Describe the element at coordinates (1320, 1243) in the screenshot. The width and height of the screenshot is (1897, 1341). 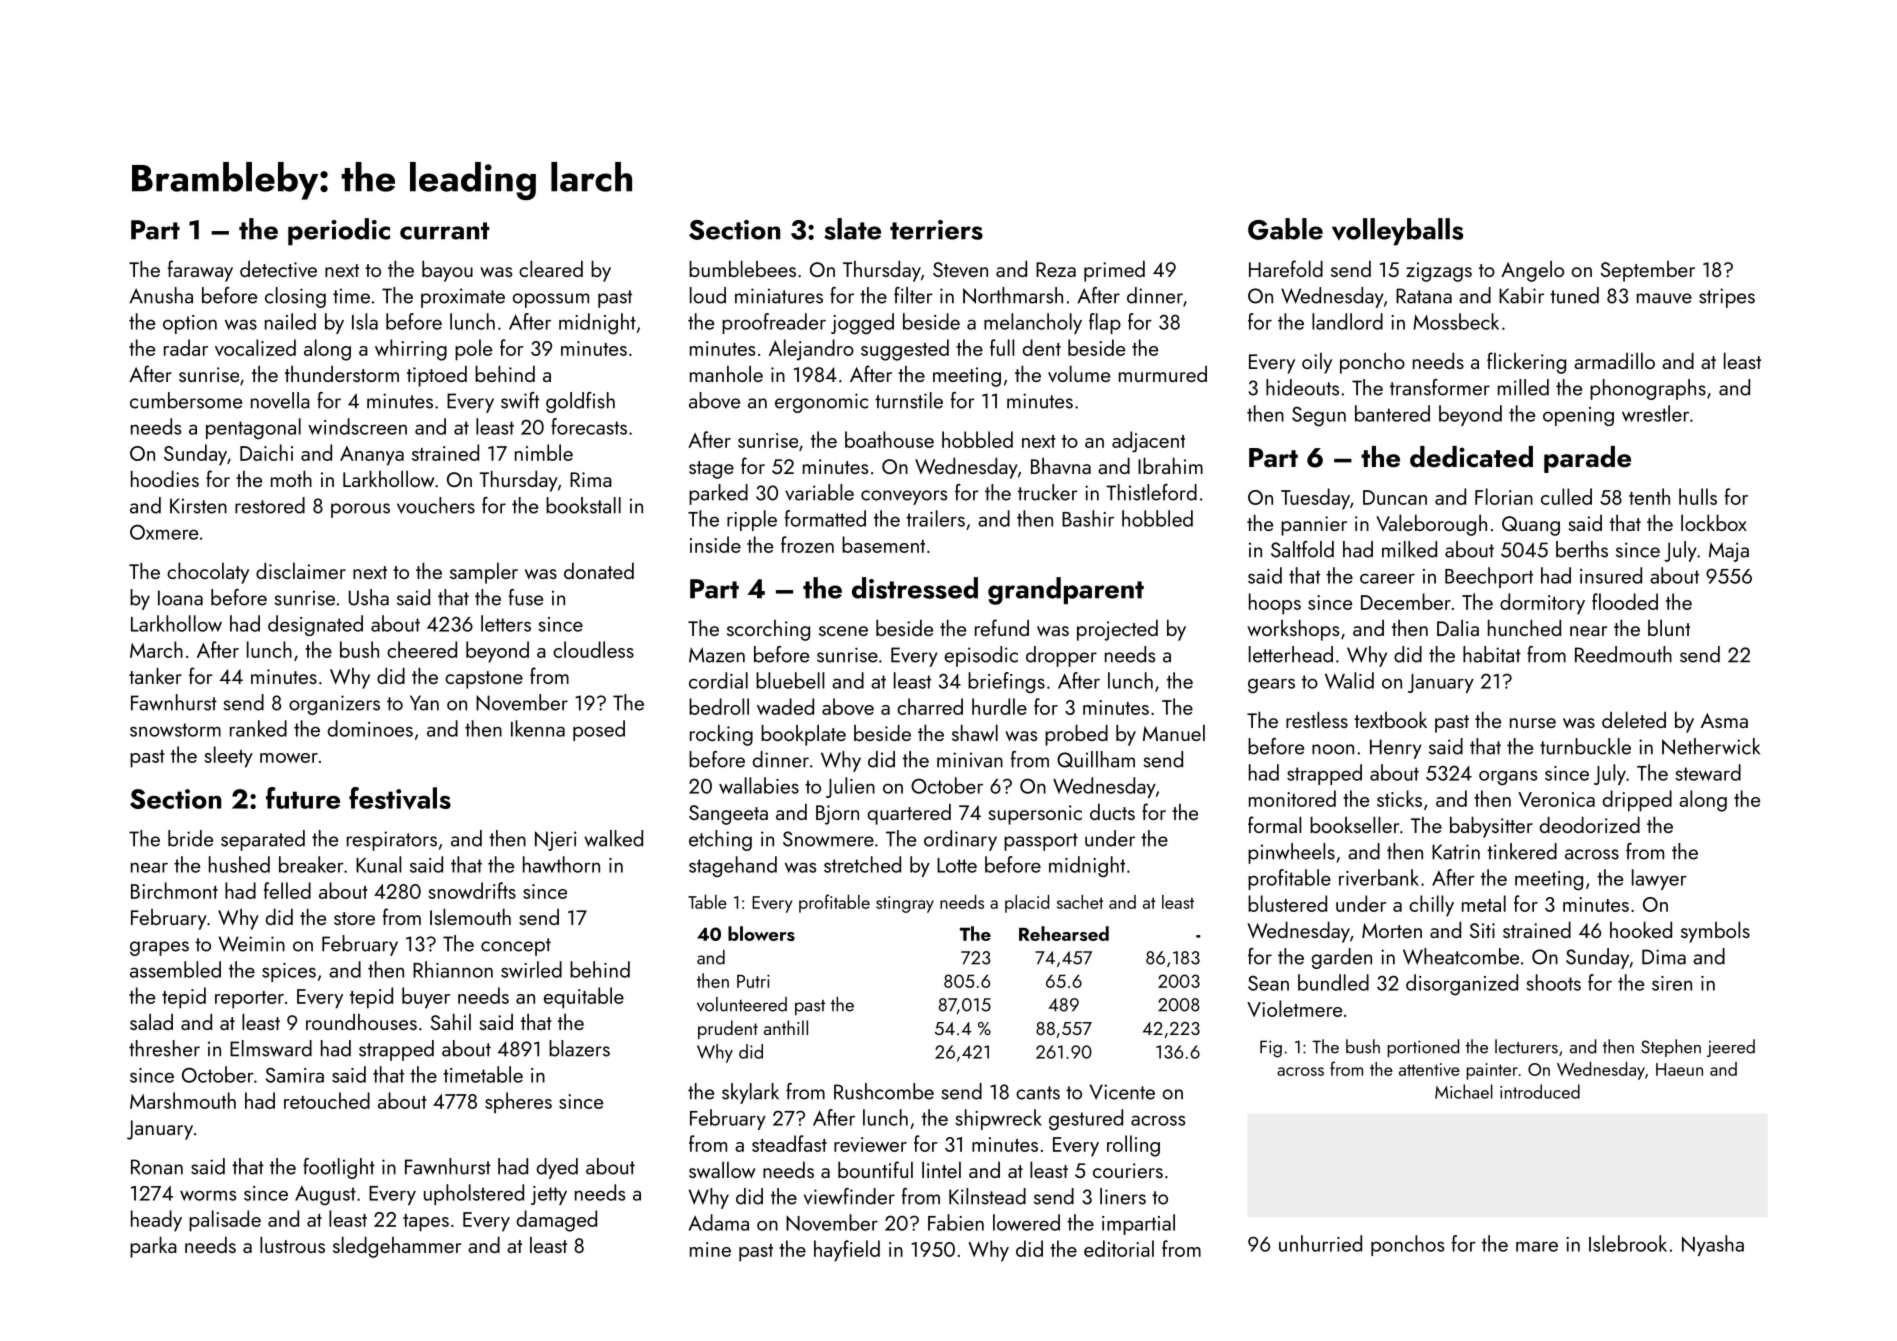
I see `unhurried` at that location.
